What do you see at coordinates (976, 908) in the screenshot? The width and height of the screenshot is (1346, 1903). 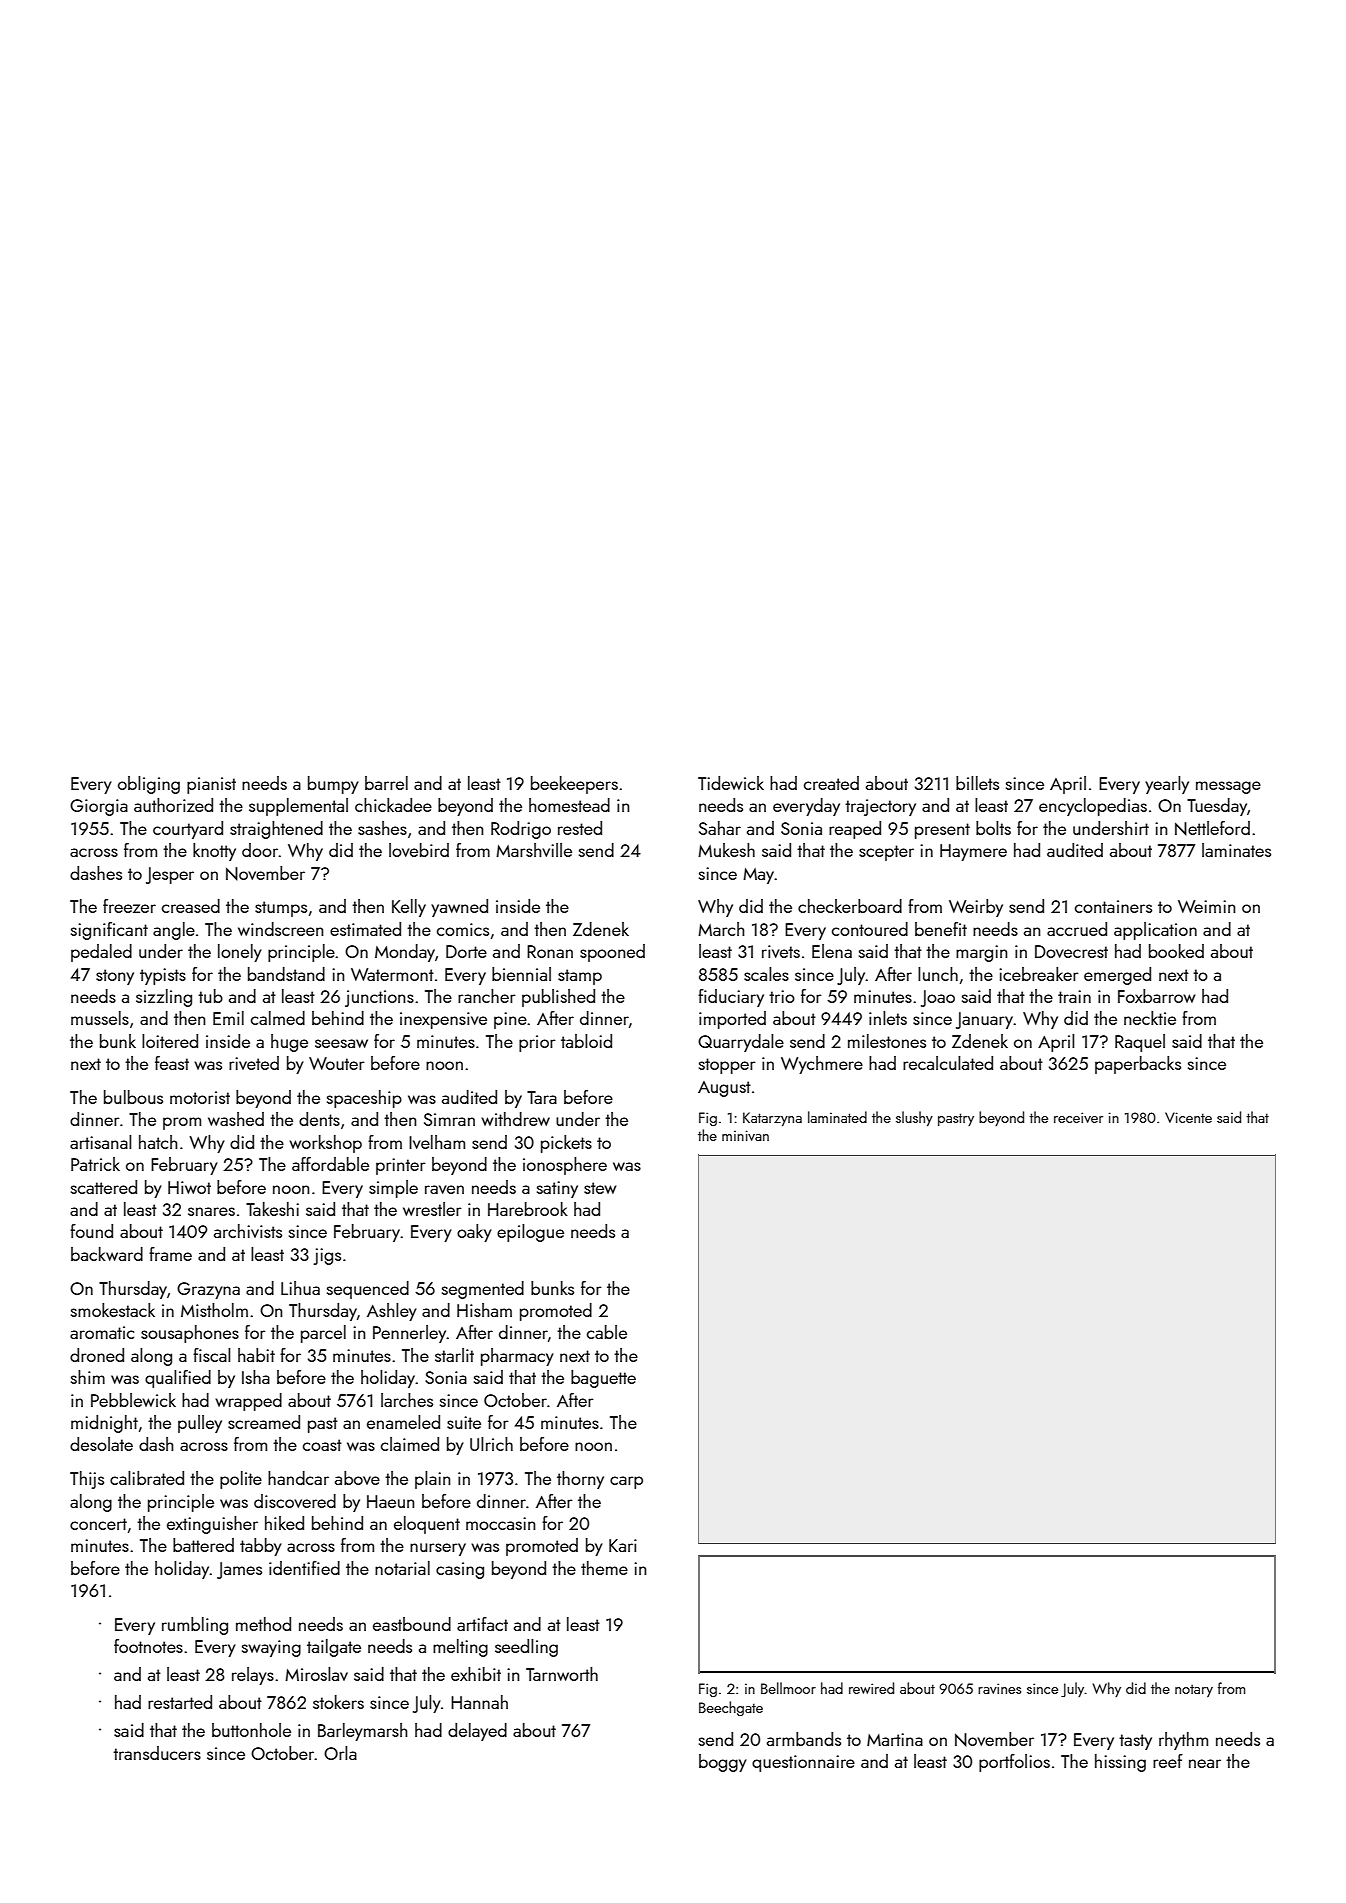 I see `Weirby` at bounding box center [976, 908].
